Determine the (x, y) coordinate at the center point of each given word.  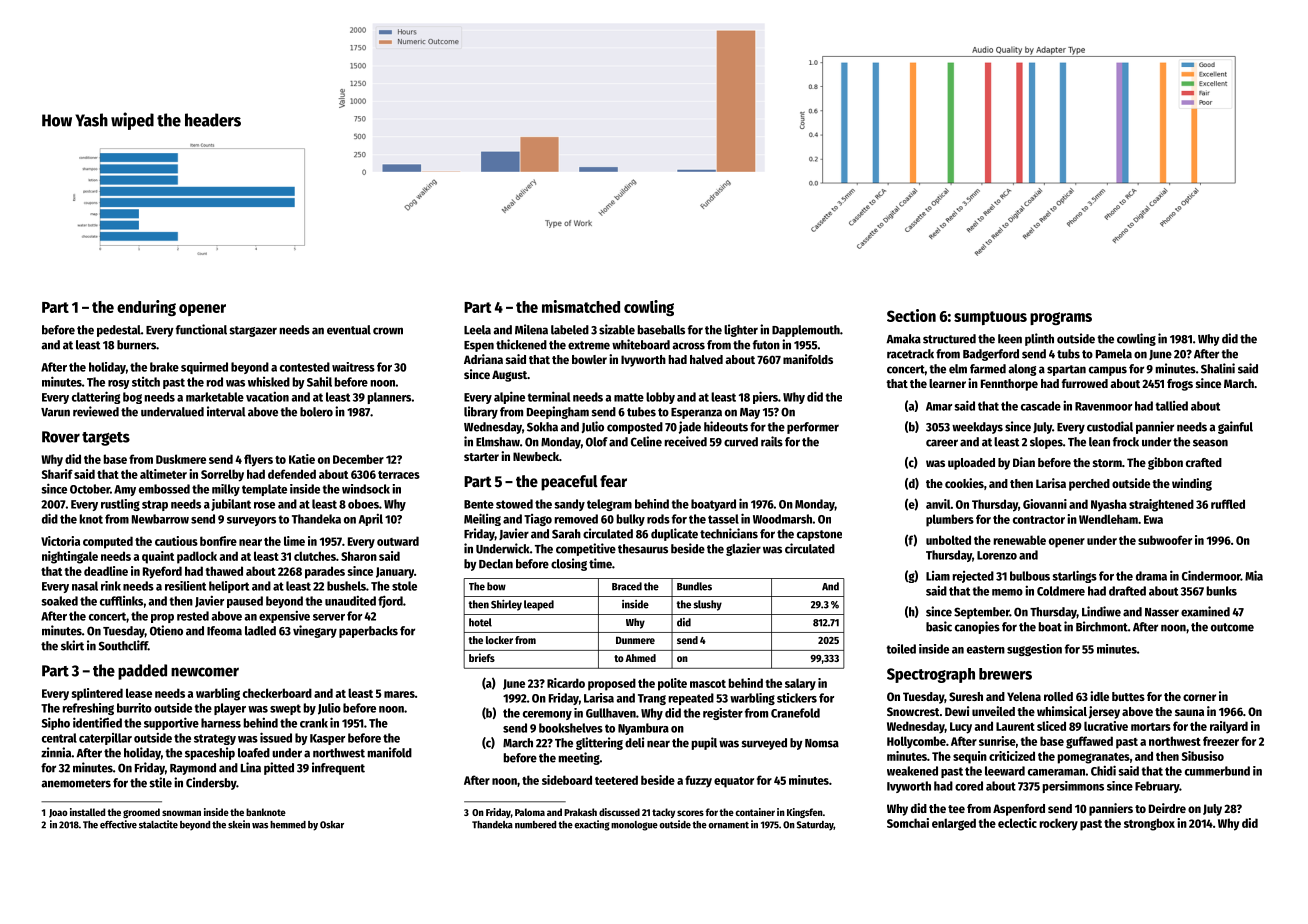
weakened (912, 771)
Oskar (332, 825)
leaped (539, 605)
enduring (146, 308)
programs (1061, 318)
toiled (901, 649)
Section (911, 315)
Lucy (961, 728)
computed (108, 542)
